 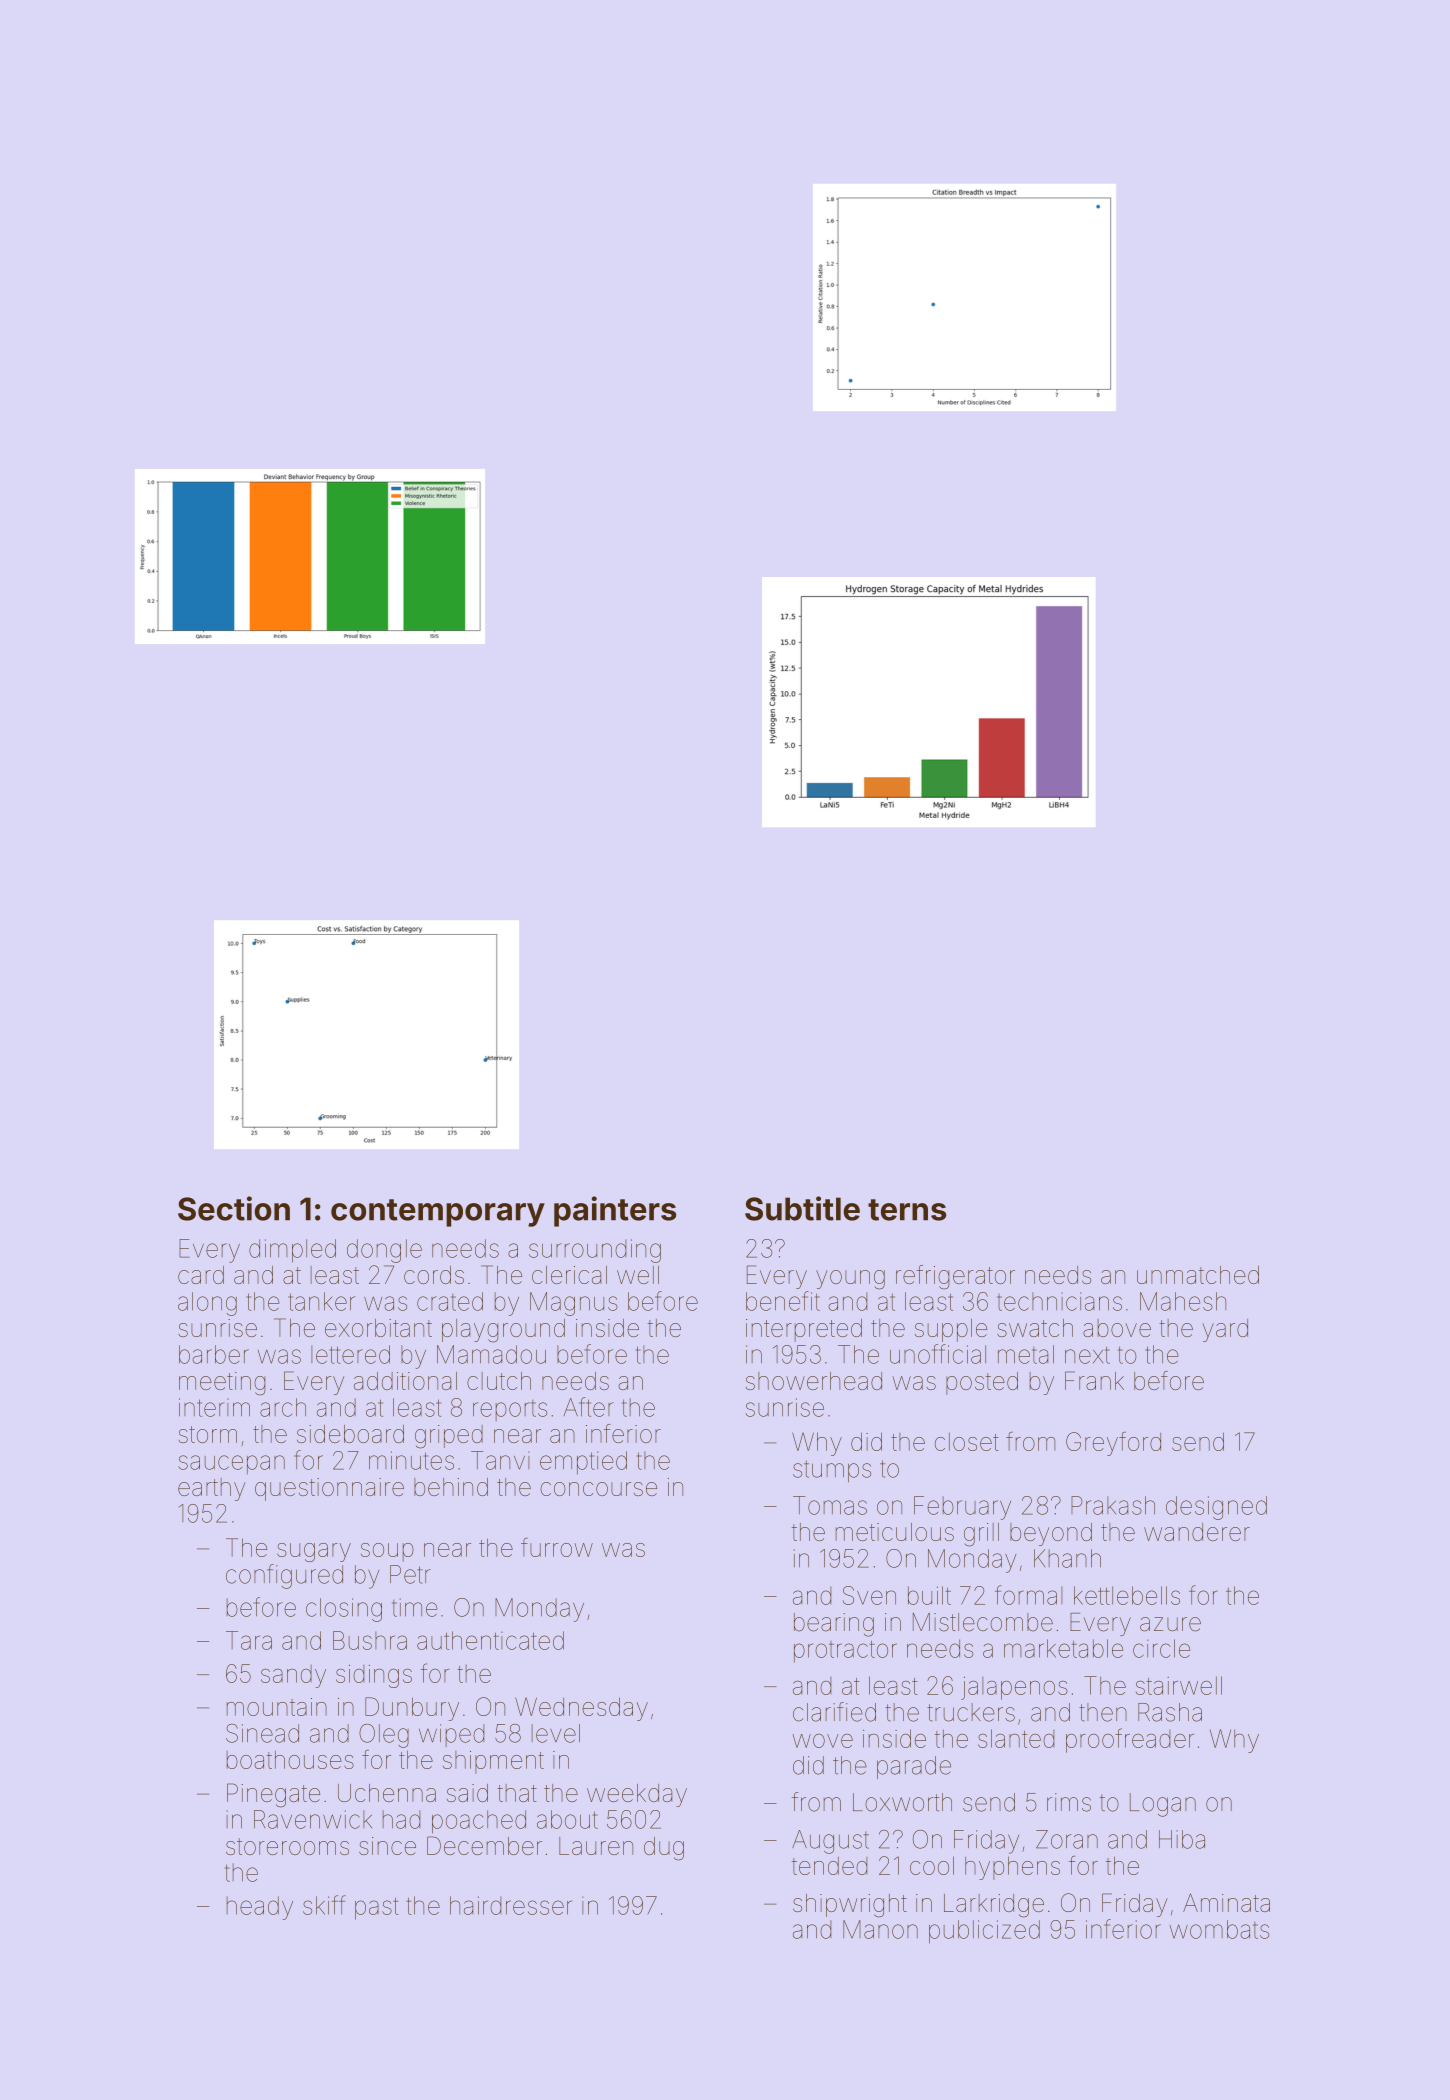 I want to click on bearing, so click(x=834, y=1625).
